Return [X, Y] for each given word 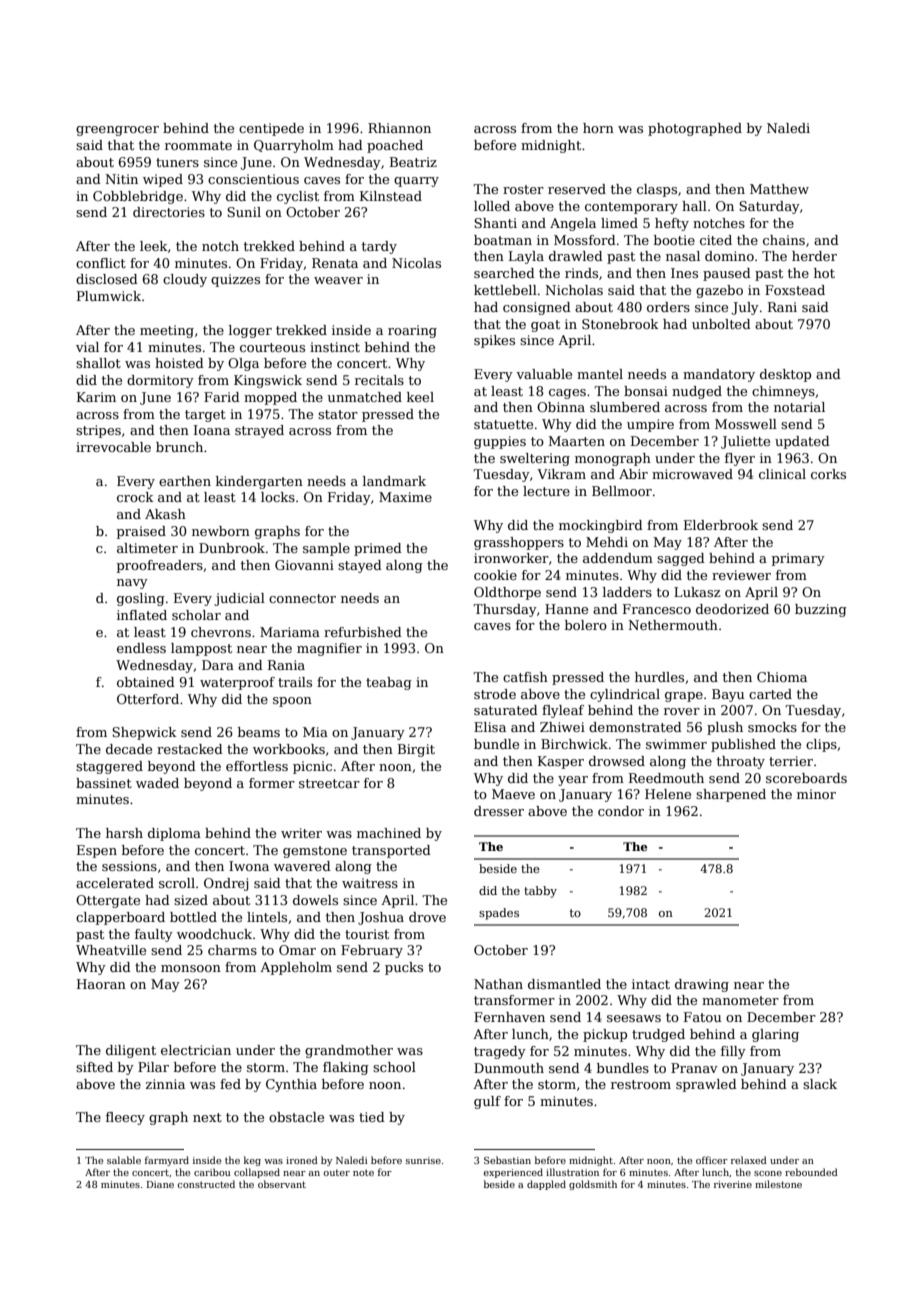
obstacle [296, 1117]
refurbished [363, 632]
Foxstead [795, 290]
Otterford [148, 699]
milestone [778, 1184]
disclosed [107, 279]
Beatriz [413, 162]
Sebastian [507, 1160]
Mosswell [746, 424]
